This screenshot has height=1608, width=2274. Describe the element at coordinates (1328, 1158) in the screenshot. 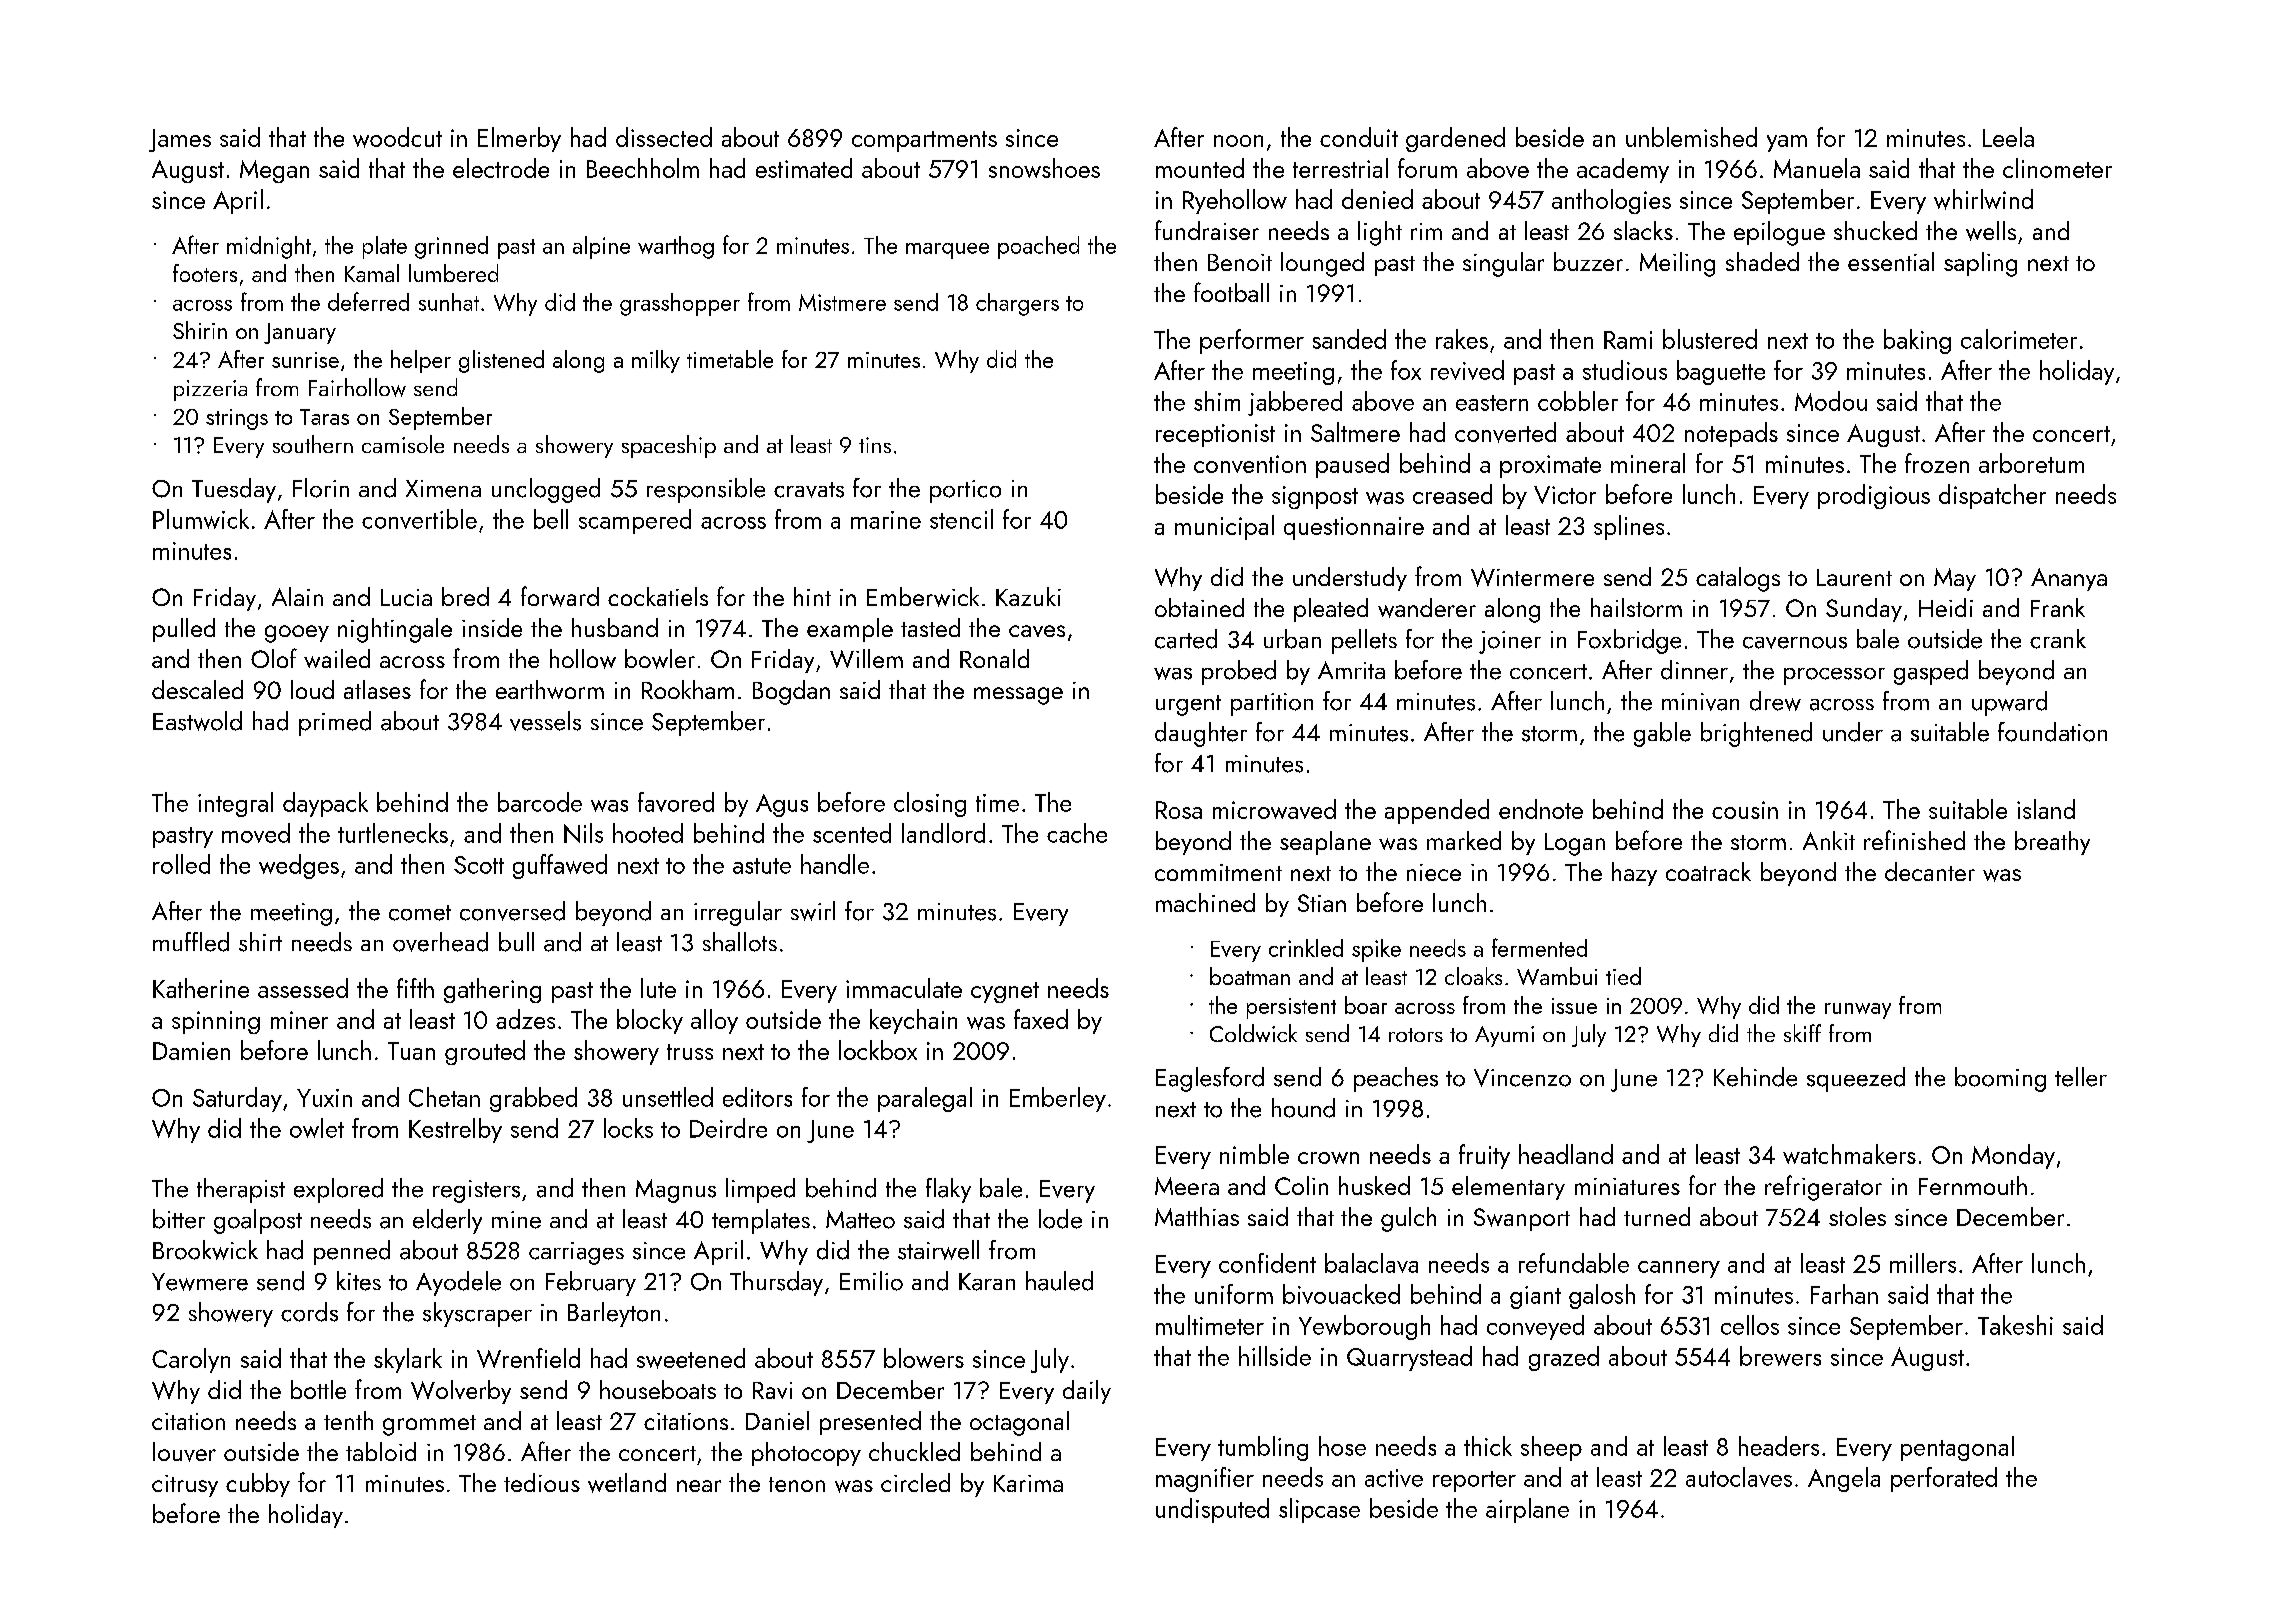

I see `crown` at that location.
